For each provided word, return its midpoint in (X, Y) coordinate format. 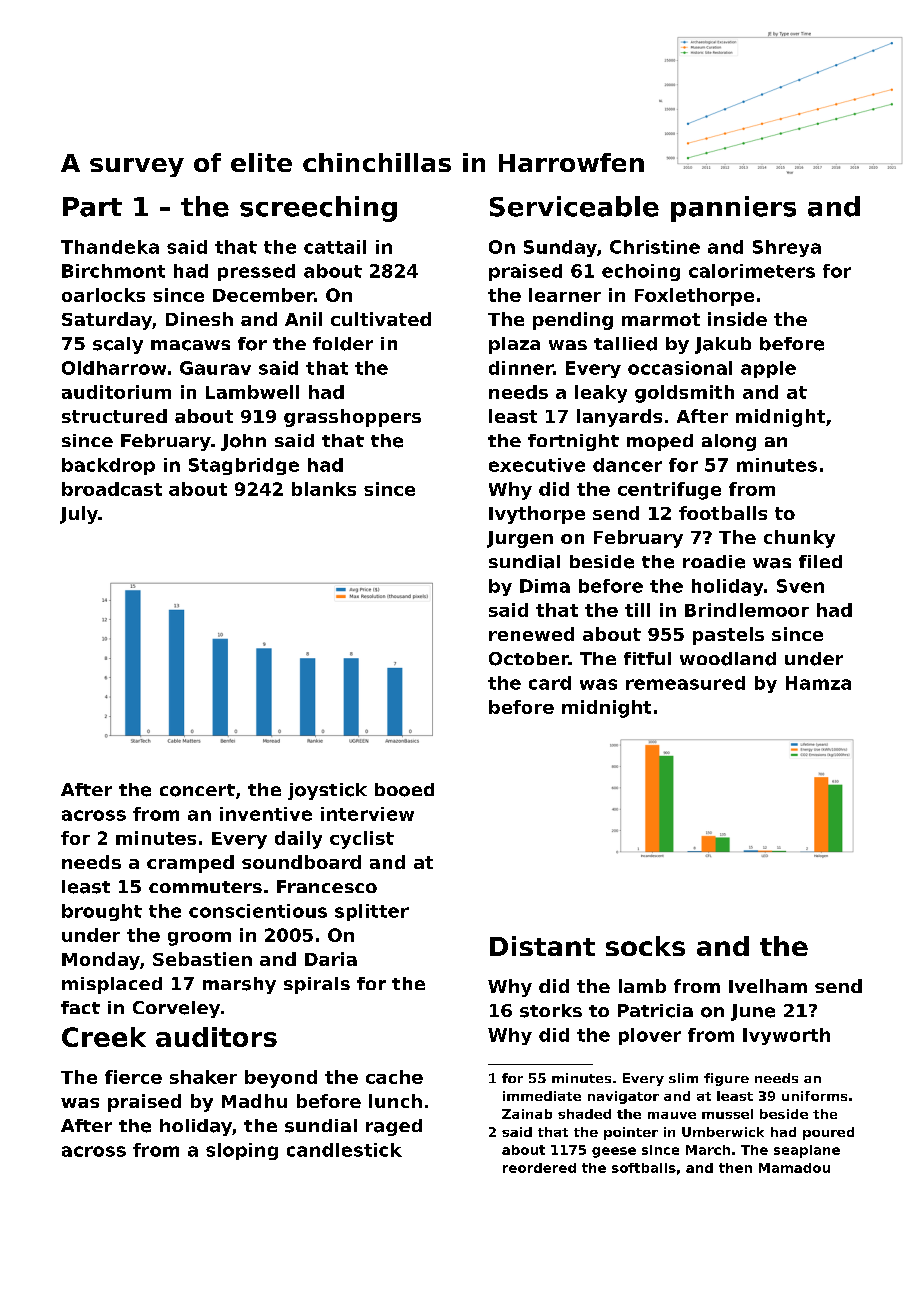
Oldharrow (114, 368)
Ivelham (768, 986)
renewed (531, 634)
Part (92, 207)
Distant (542, 946)
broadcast (112, 489)
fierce (133, 1077)
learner (565, 295)
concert (197, 790)
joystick (327, 791)
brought (102, 912)
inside (737, 319)
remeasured (685, 683)
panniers (733, 209)
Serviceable (574, 206)
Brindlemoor (747, 610)
